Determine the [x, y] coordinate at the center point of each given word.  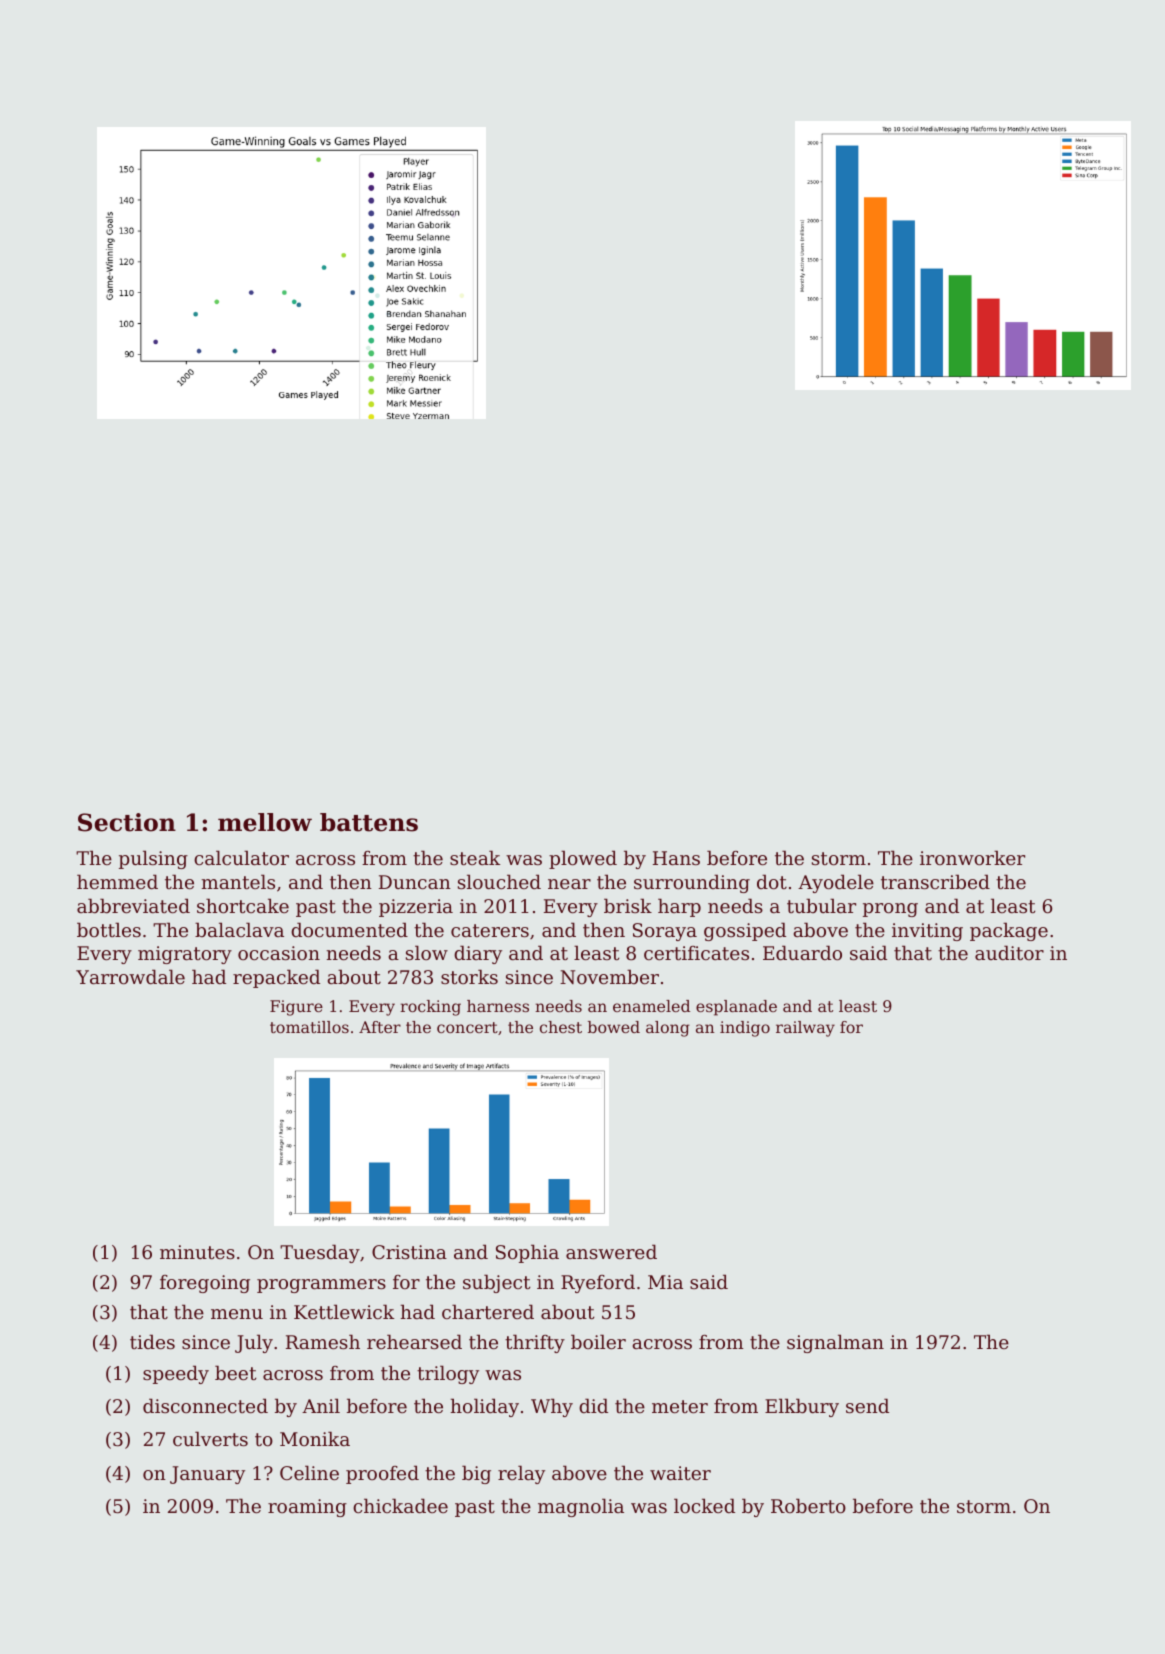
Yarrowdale [130, 976]
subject [496, 1283]
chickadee [400, 1505]
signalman [835, 1343]
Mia [665, 1282]
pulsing [153, 859]
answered [611, 1251]
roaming [307, 1508]
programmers [321, 1286]
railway [805, 1029]
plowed [583, 859]
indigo [745, 1029]
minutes [197, 1252]
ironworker [972, 857]
